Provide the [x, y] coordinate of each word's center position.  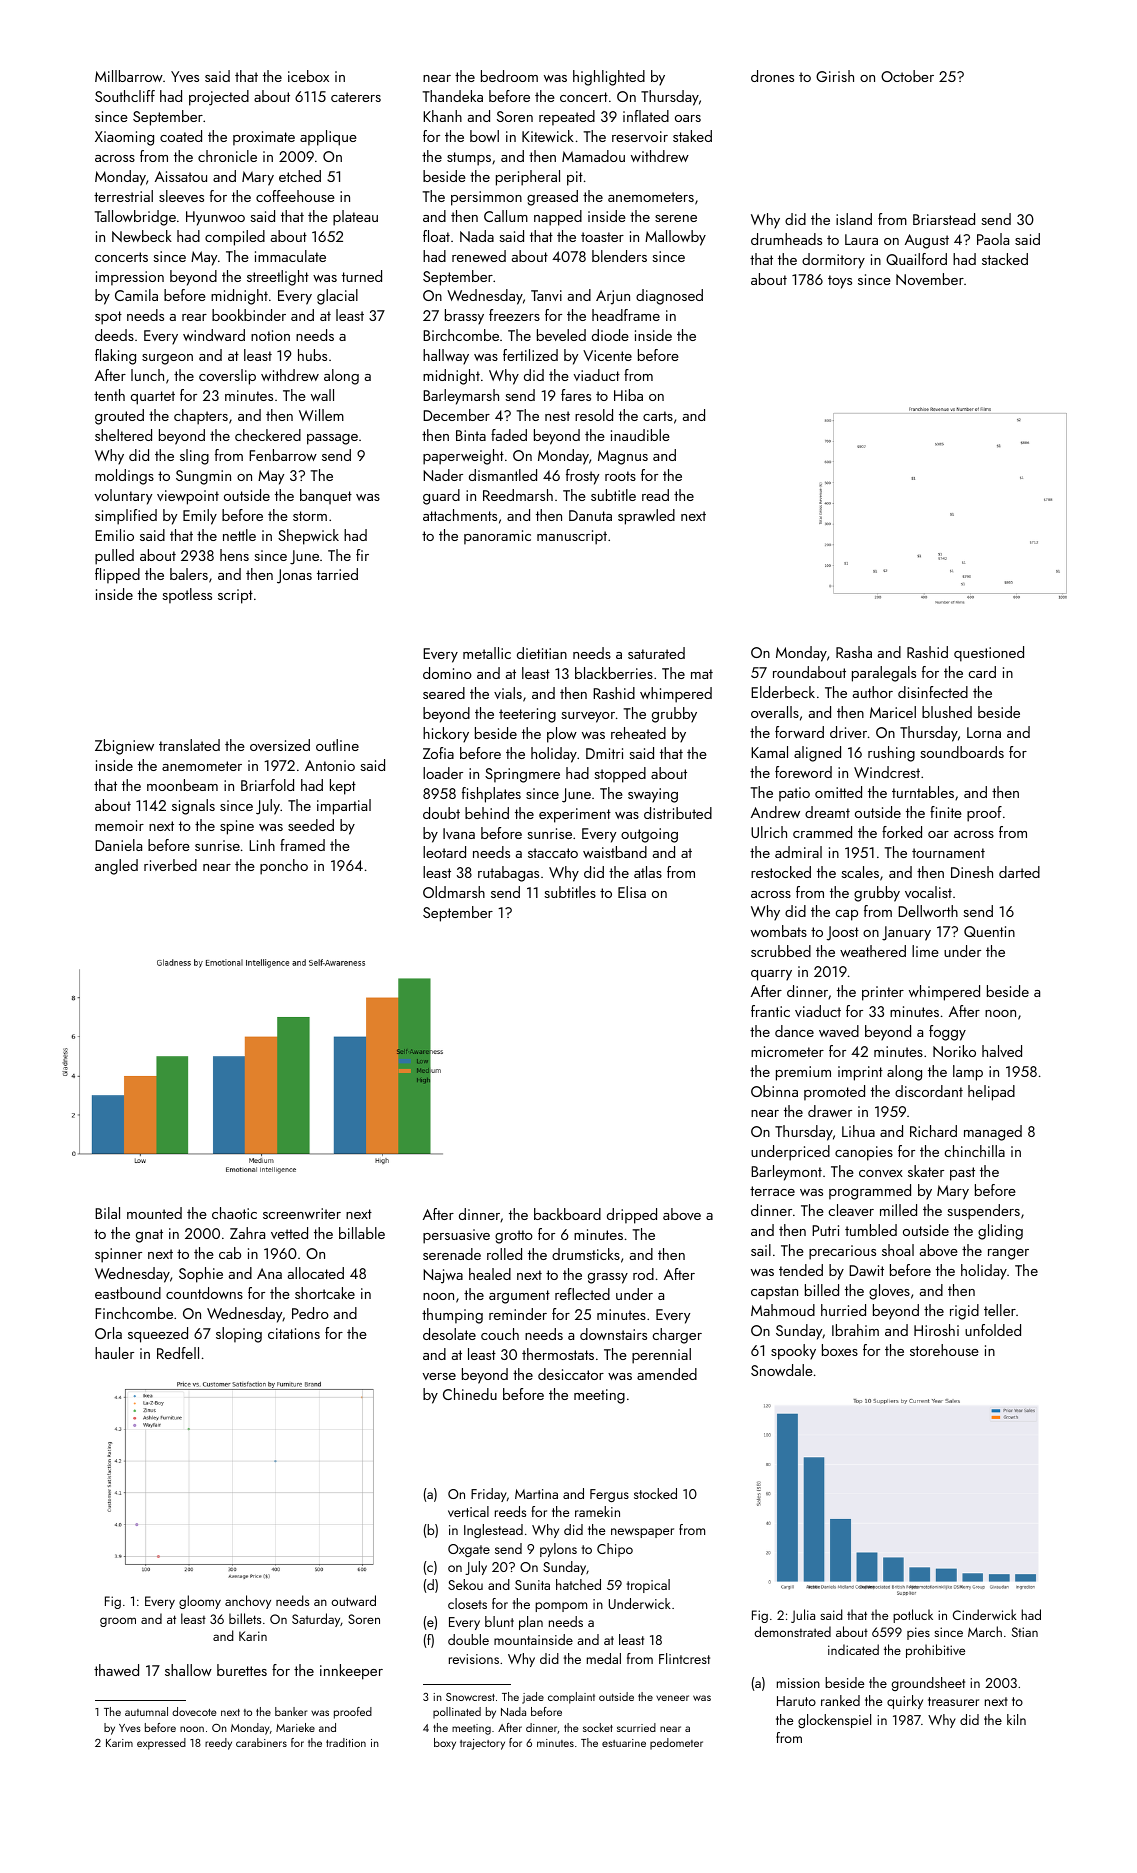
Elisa [632, 892]
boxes [840, 1350]
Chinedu [470, 1394]
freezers [514, 315]
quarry [771, 975]
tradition [346, 1742]
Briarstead [944, 219]
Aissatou [181, 176]
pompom [561, 1607]
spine [237, 827]
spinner [118, 1255]
